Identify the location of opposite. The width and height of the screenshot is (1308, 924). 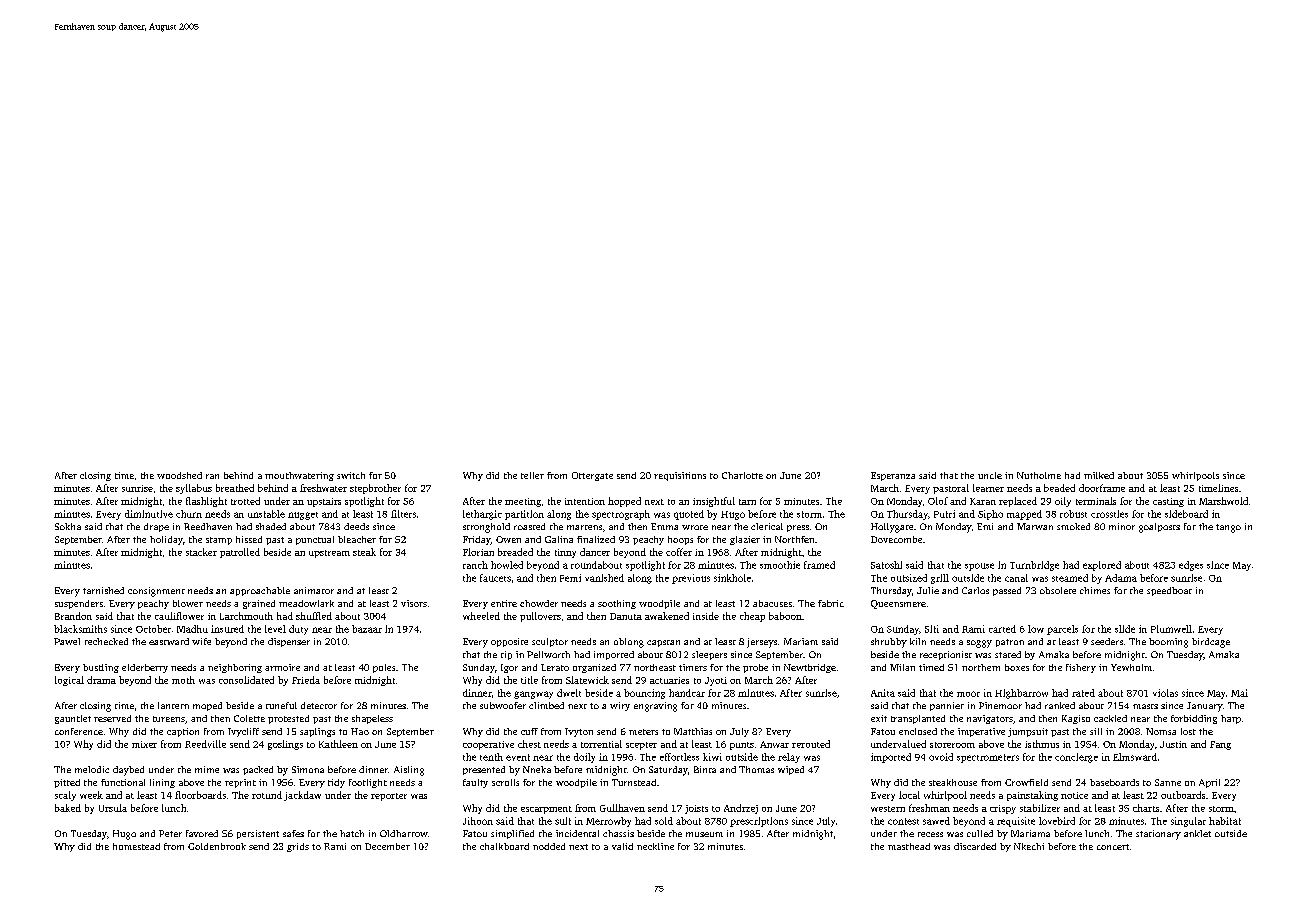
(509, 642).
